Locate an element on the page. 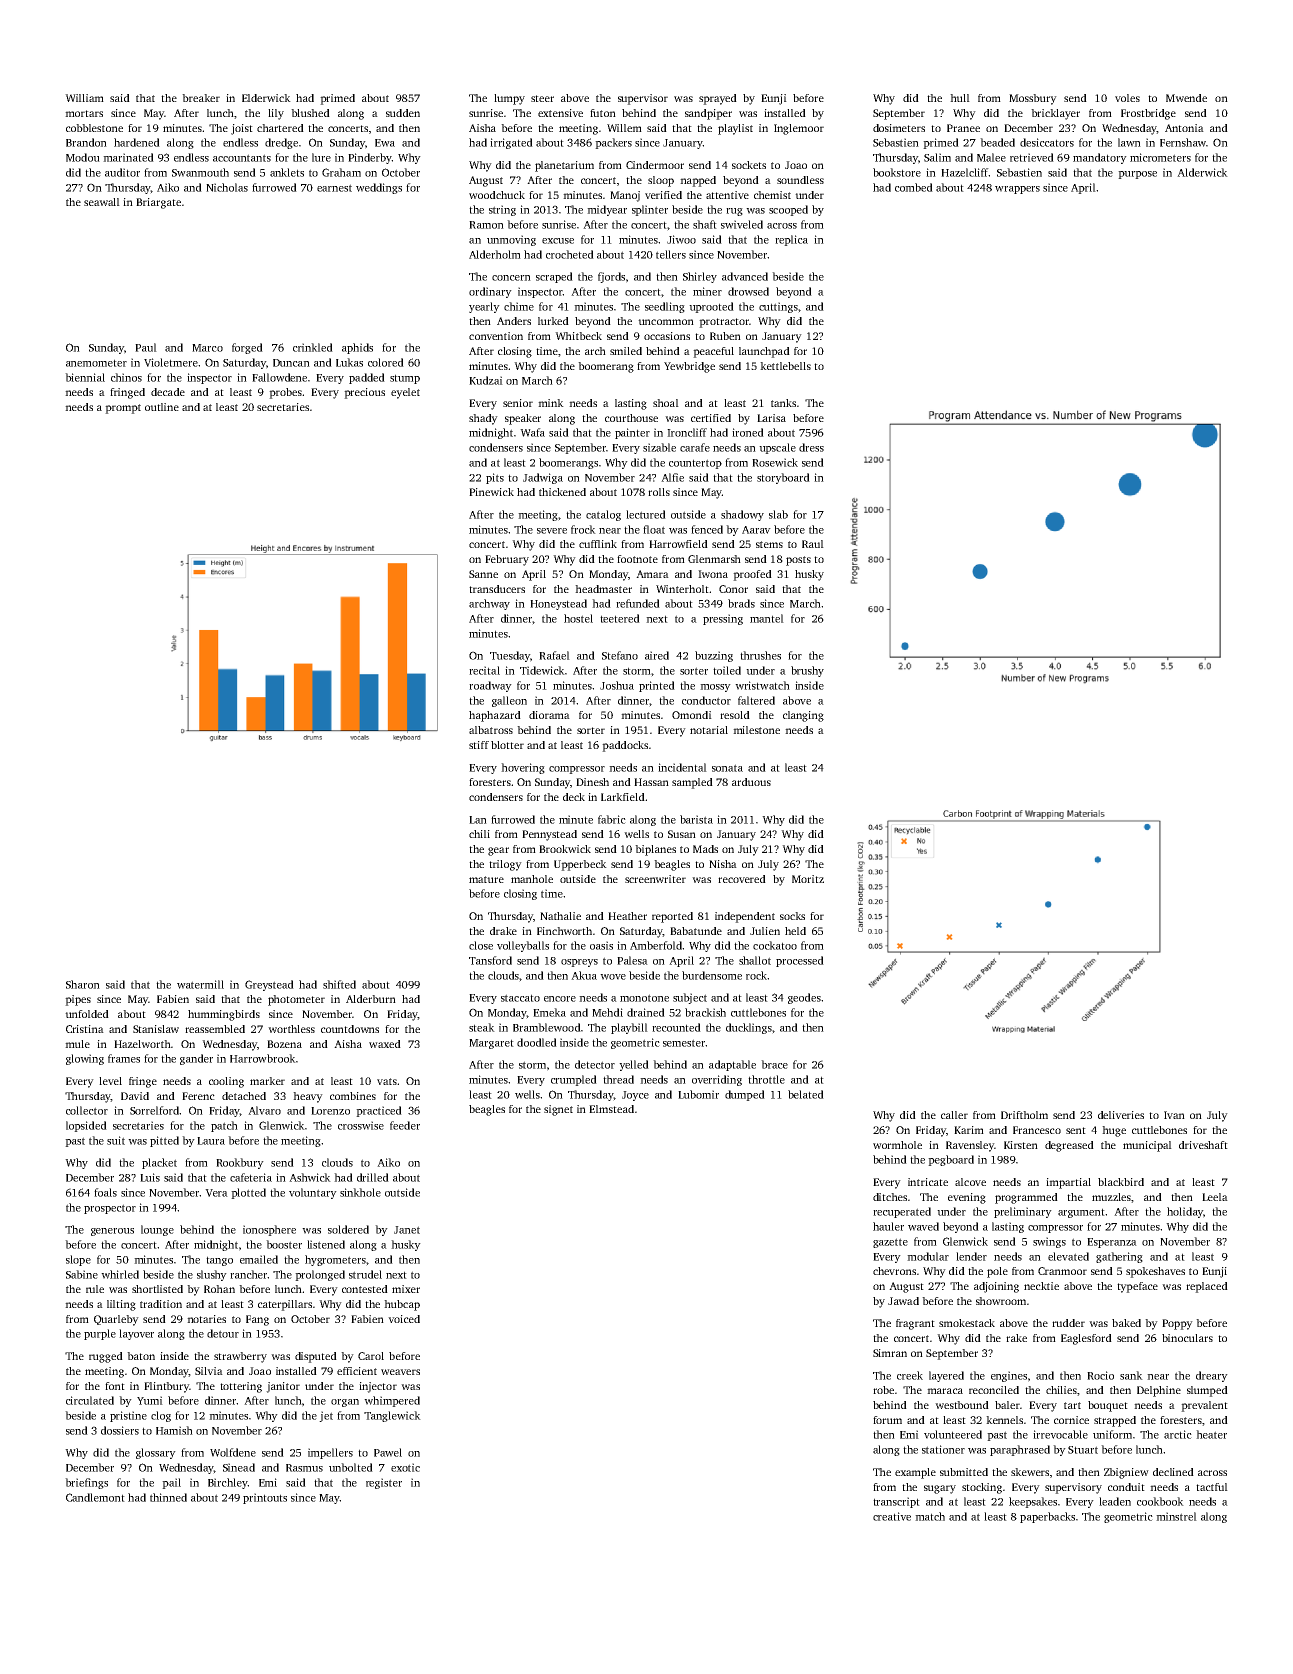 The height and width of the image is (1674, 1293). splinter is located at coordinates (650, 210).
